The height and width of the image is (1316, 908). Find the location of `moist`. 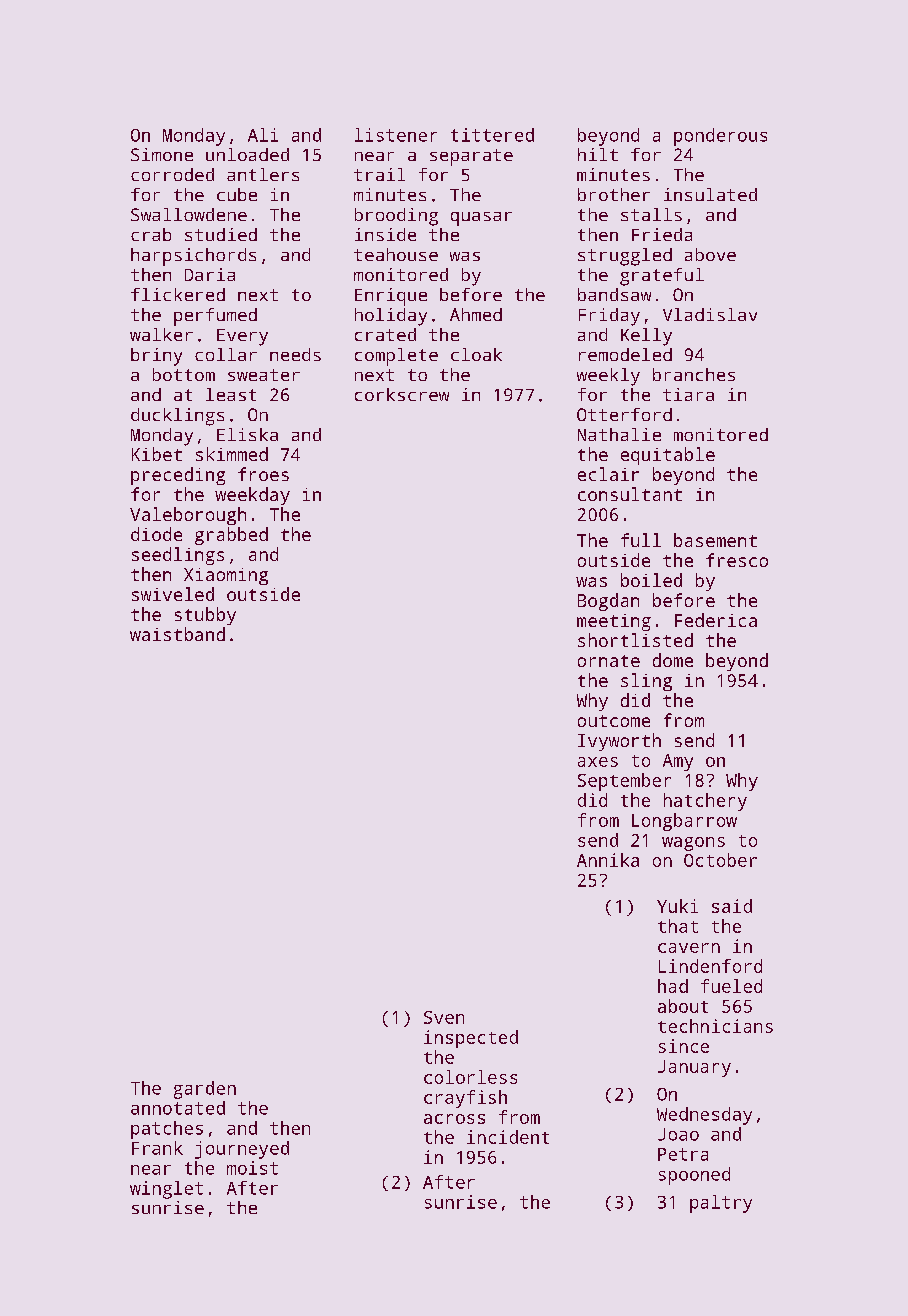

moist is located at coordinates (252, 1168).
